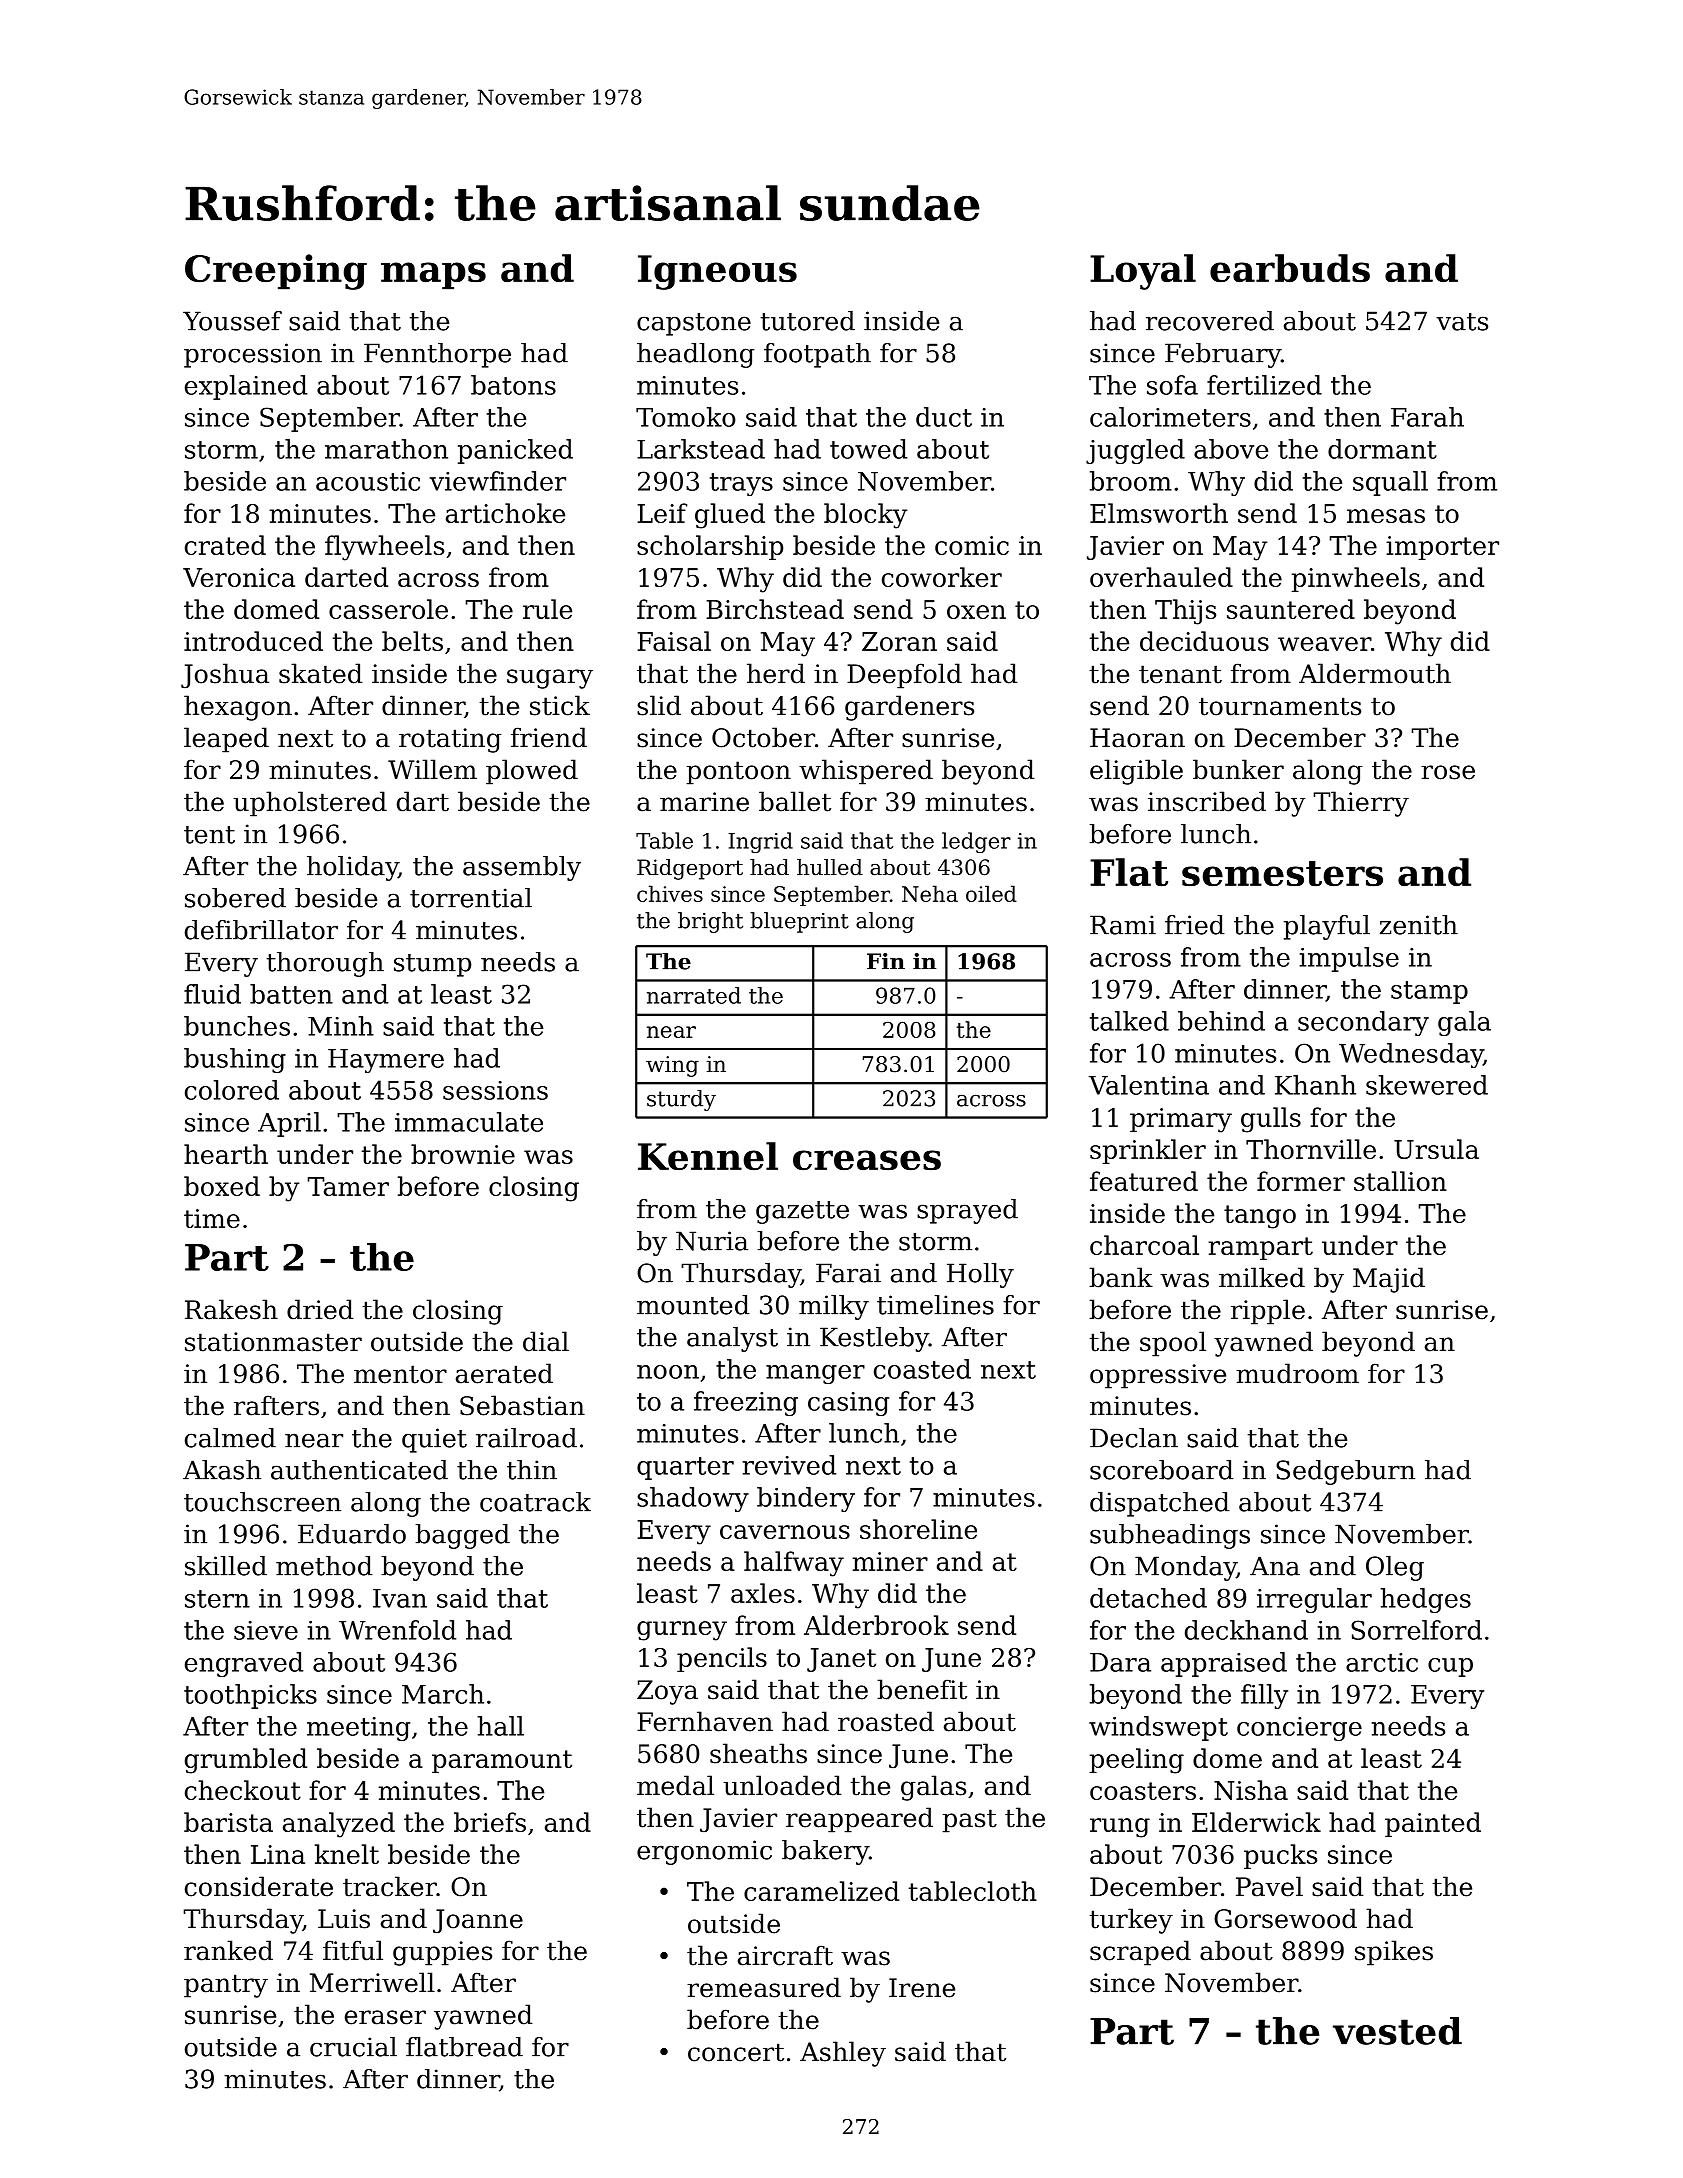 The image size is (1683, 2178). Describe the element at coordinates (225, 545) in the page. I see `crated` at that location.
